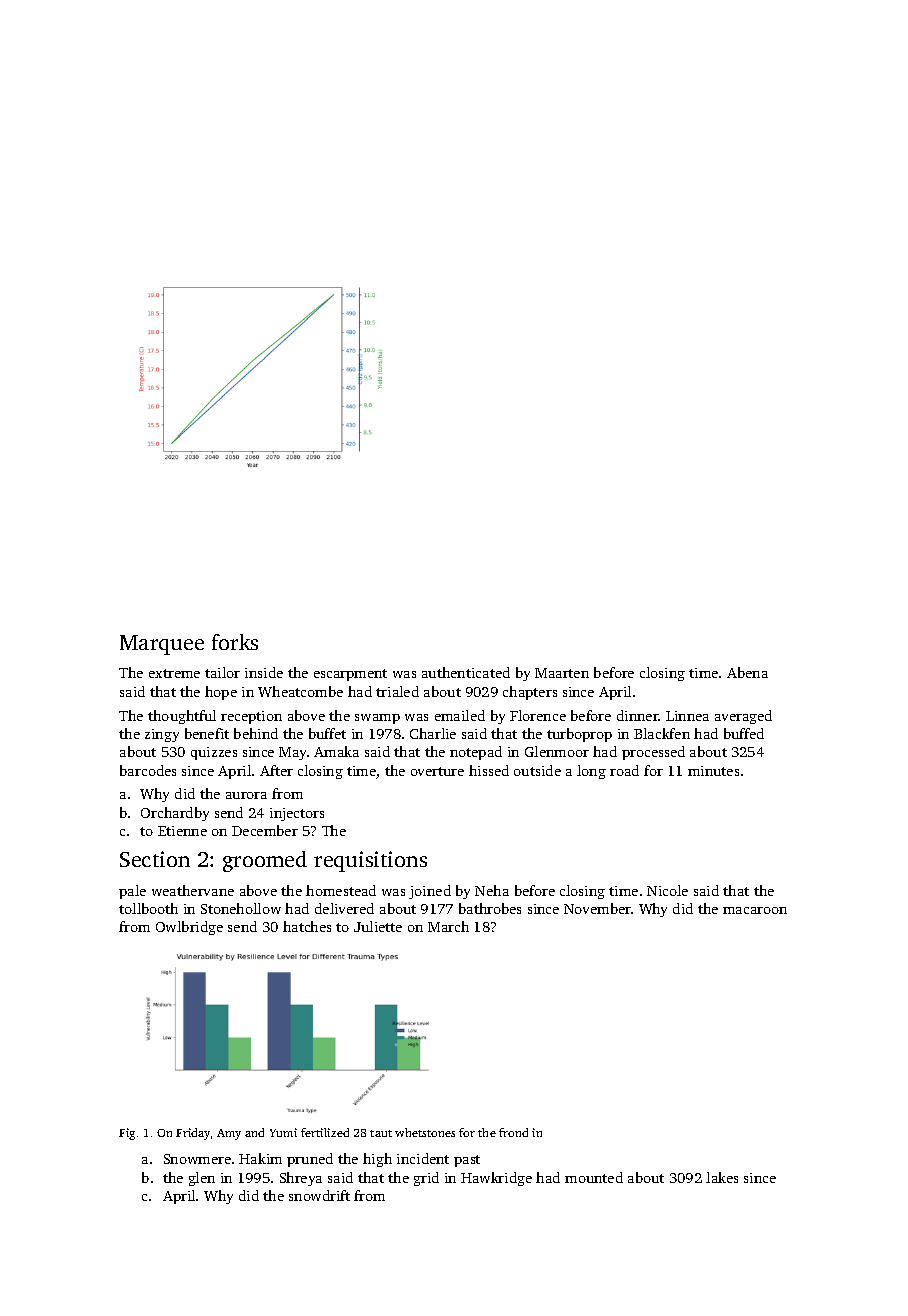 The height and width of the document is (1316, 908). I want to click on Juliette, so click(378, 926).
